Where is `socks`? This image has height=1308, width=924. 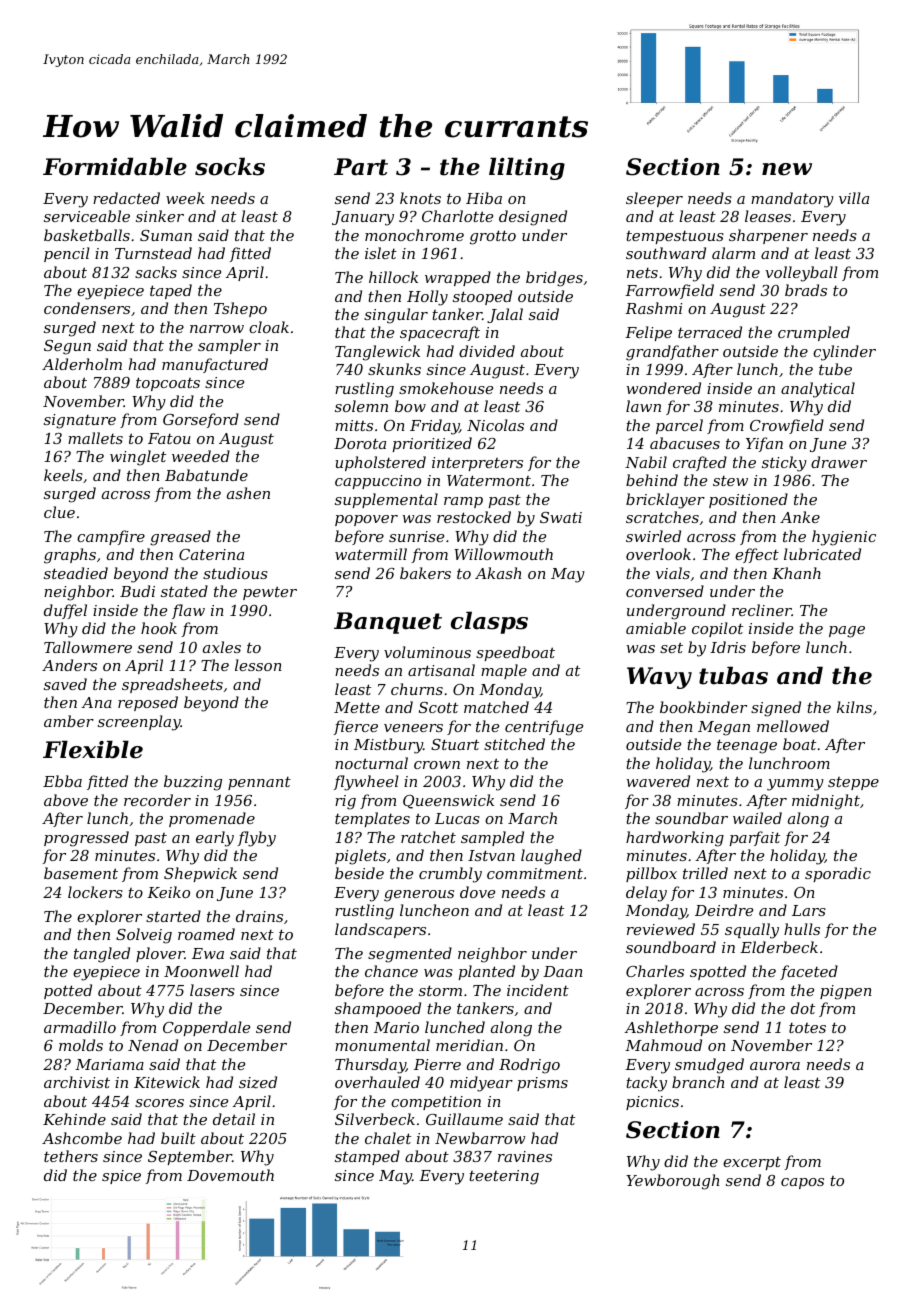 socks is located at coordinates (230, 166).
